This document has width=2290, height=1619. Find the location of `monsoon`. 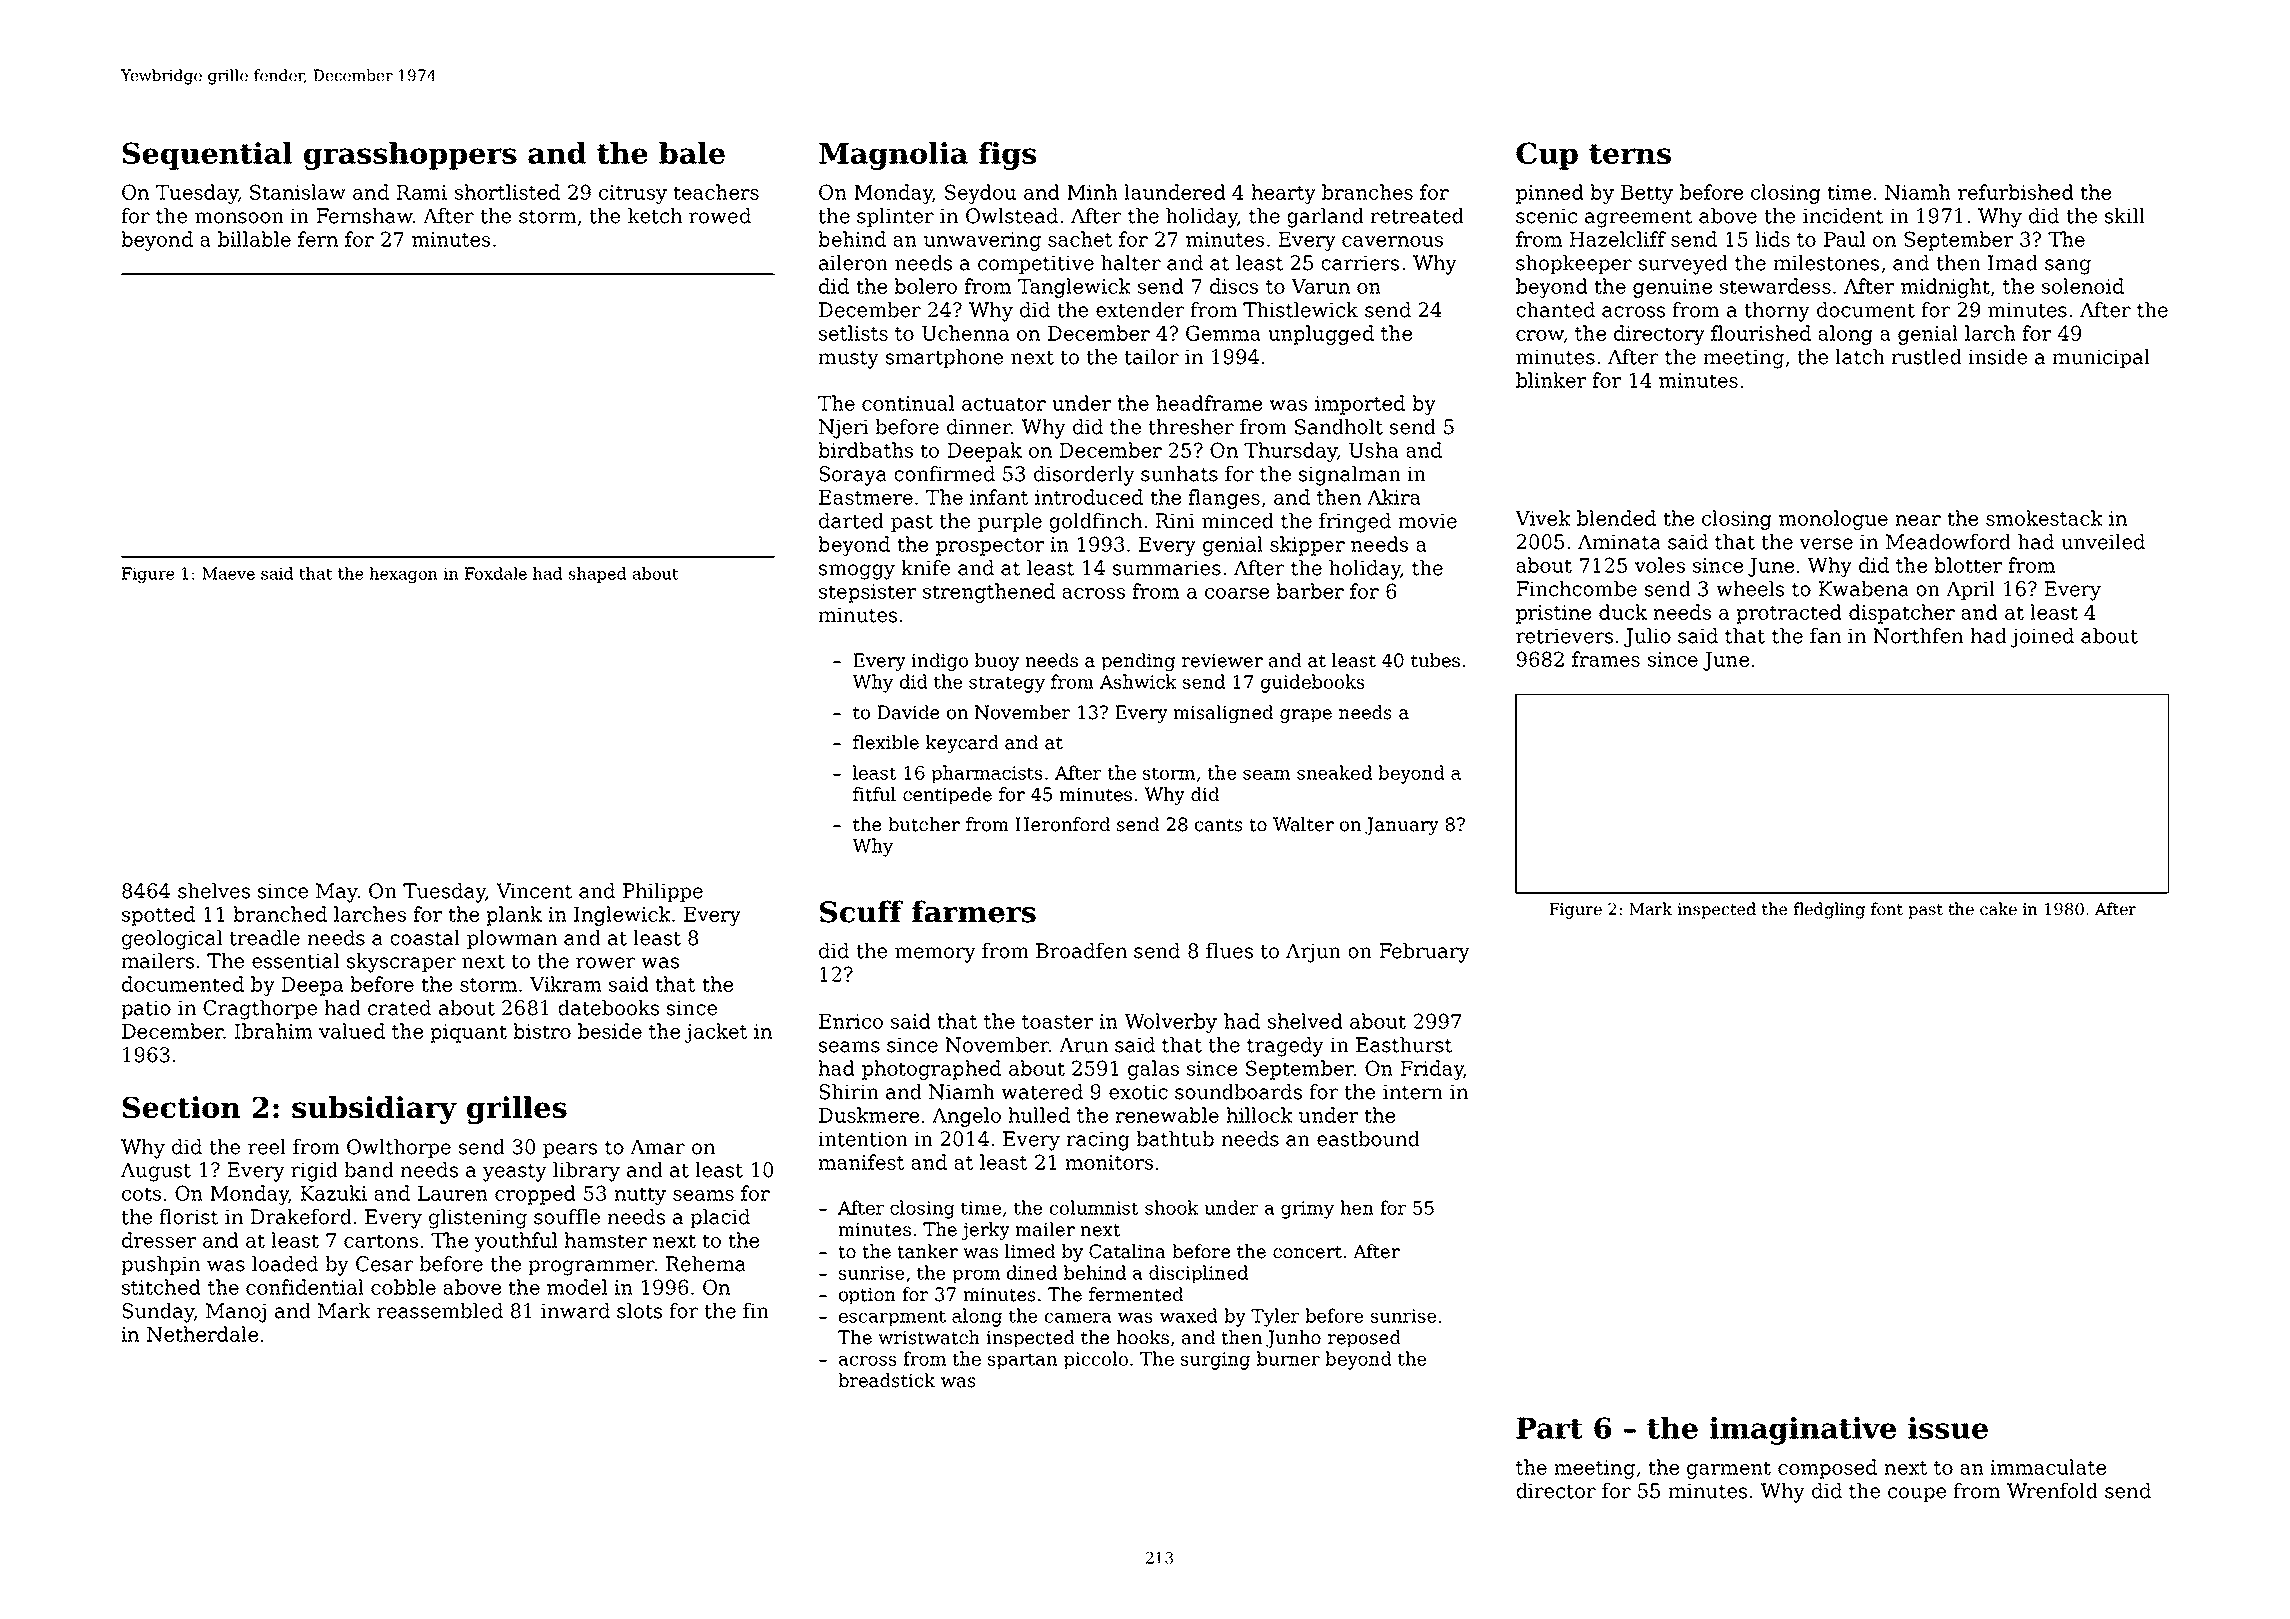

monsoon is located at coordinates (239, 218).
